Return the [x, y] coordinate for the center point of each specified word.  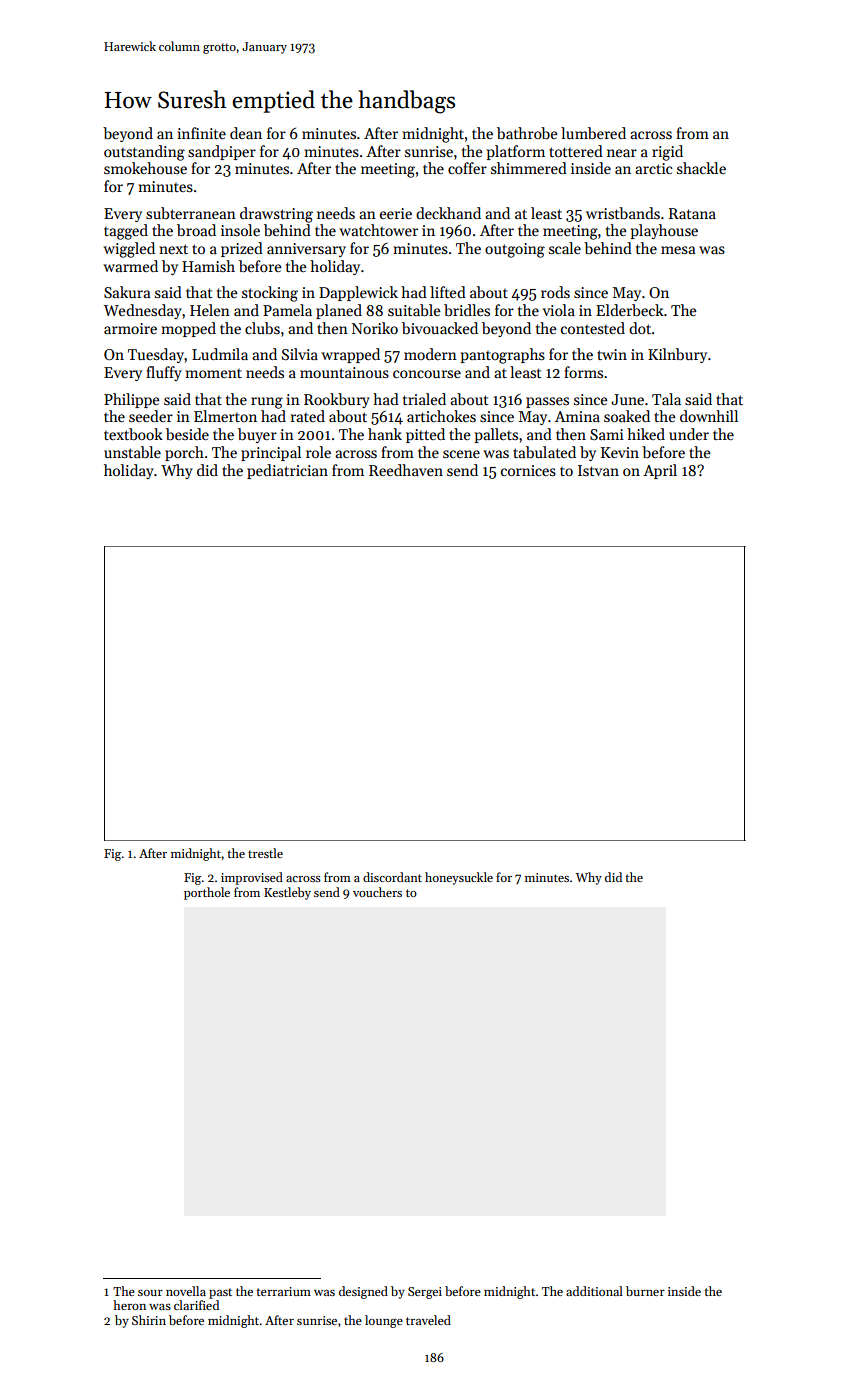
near [622, 153]
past [220, 1293]
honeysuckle [459, 878]
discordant [392, 877]
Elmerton [225, 416]
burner [645, 1291]
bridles [467, 310]
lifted [448, 292]
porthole [207, 893]
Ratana [692, 213]
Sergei [425, 1293]
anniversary [306, 250]
